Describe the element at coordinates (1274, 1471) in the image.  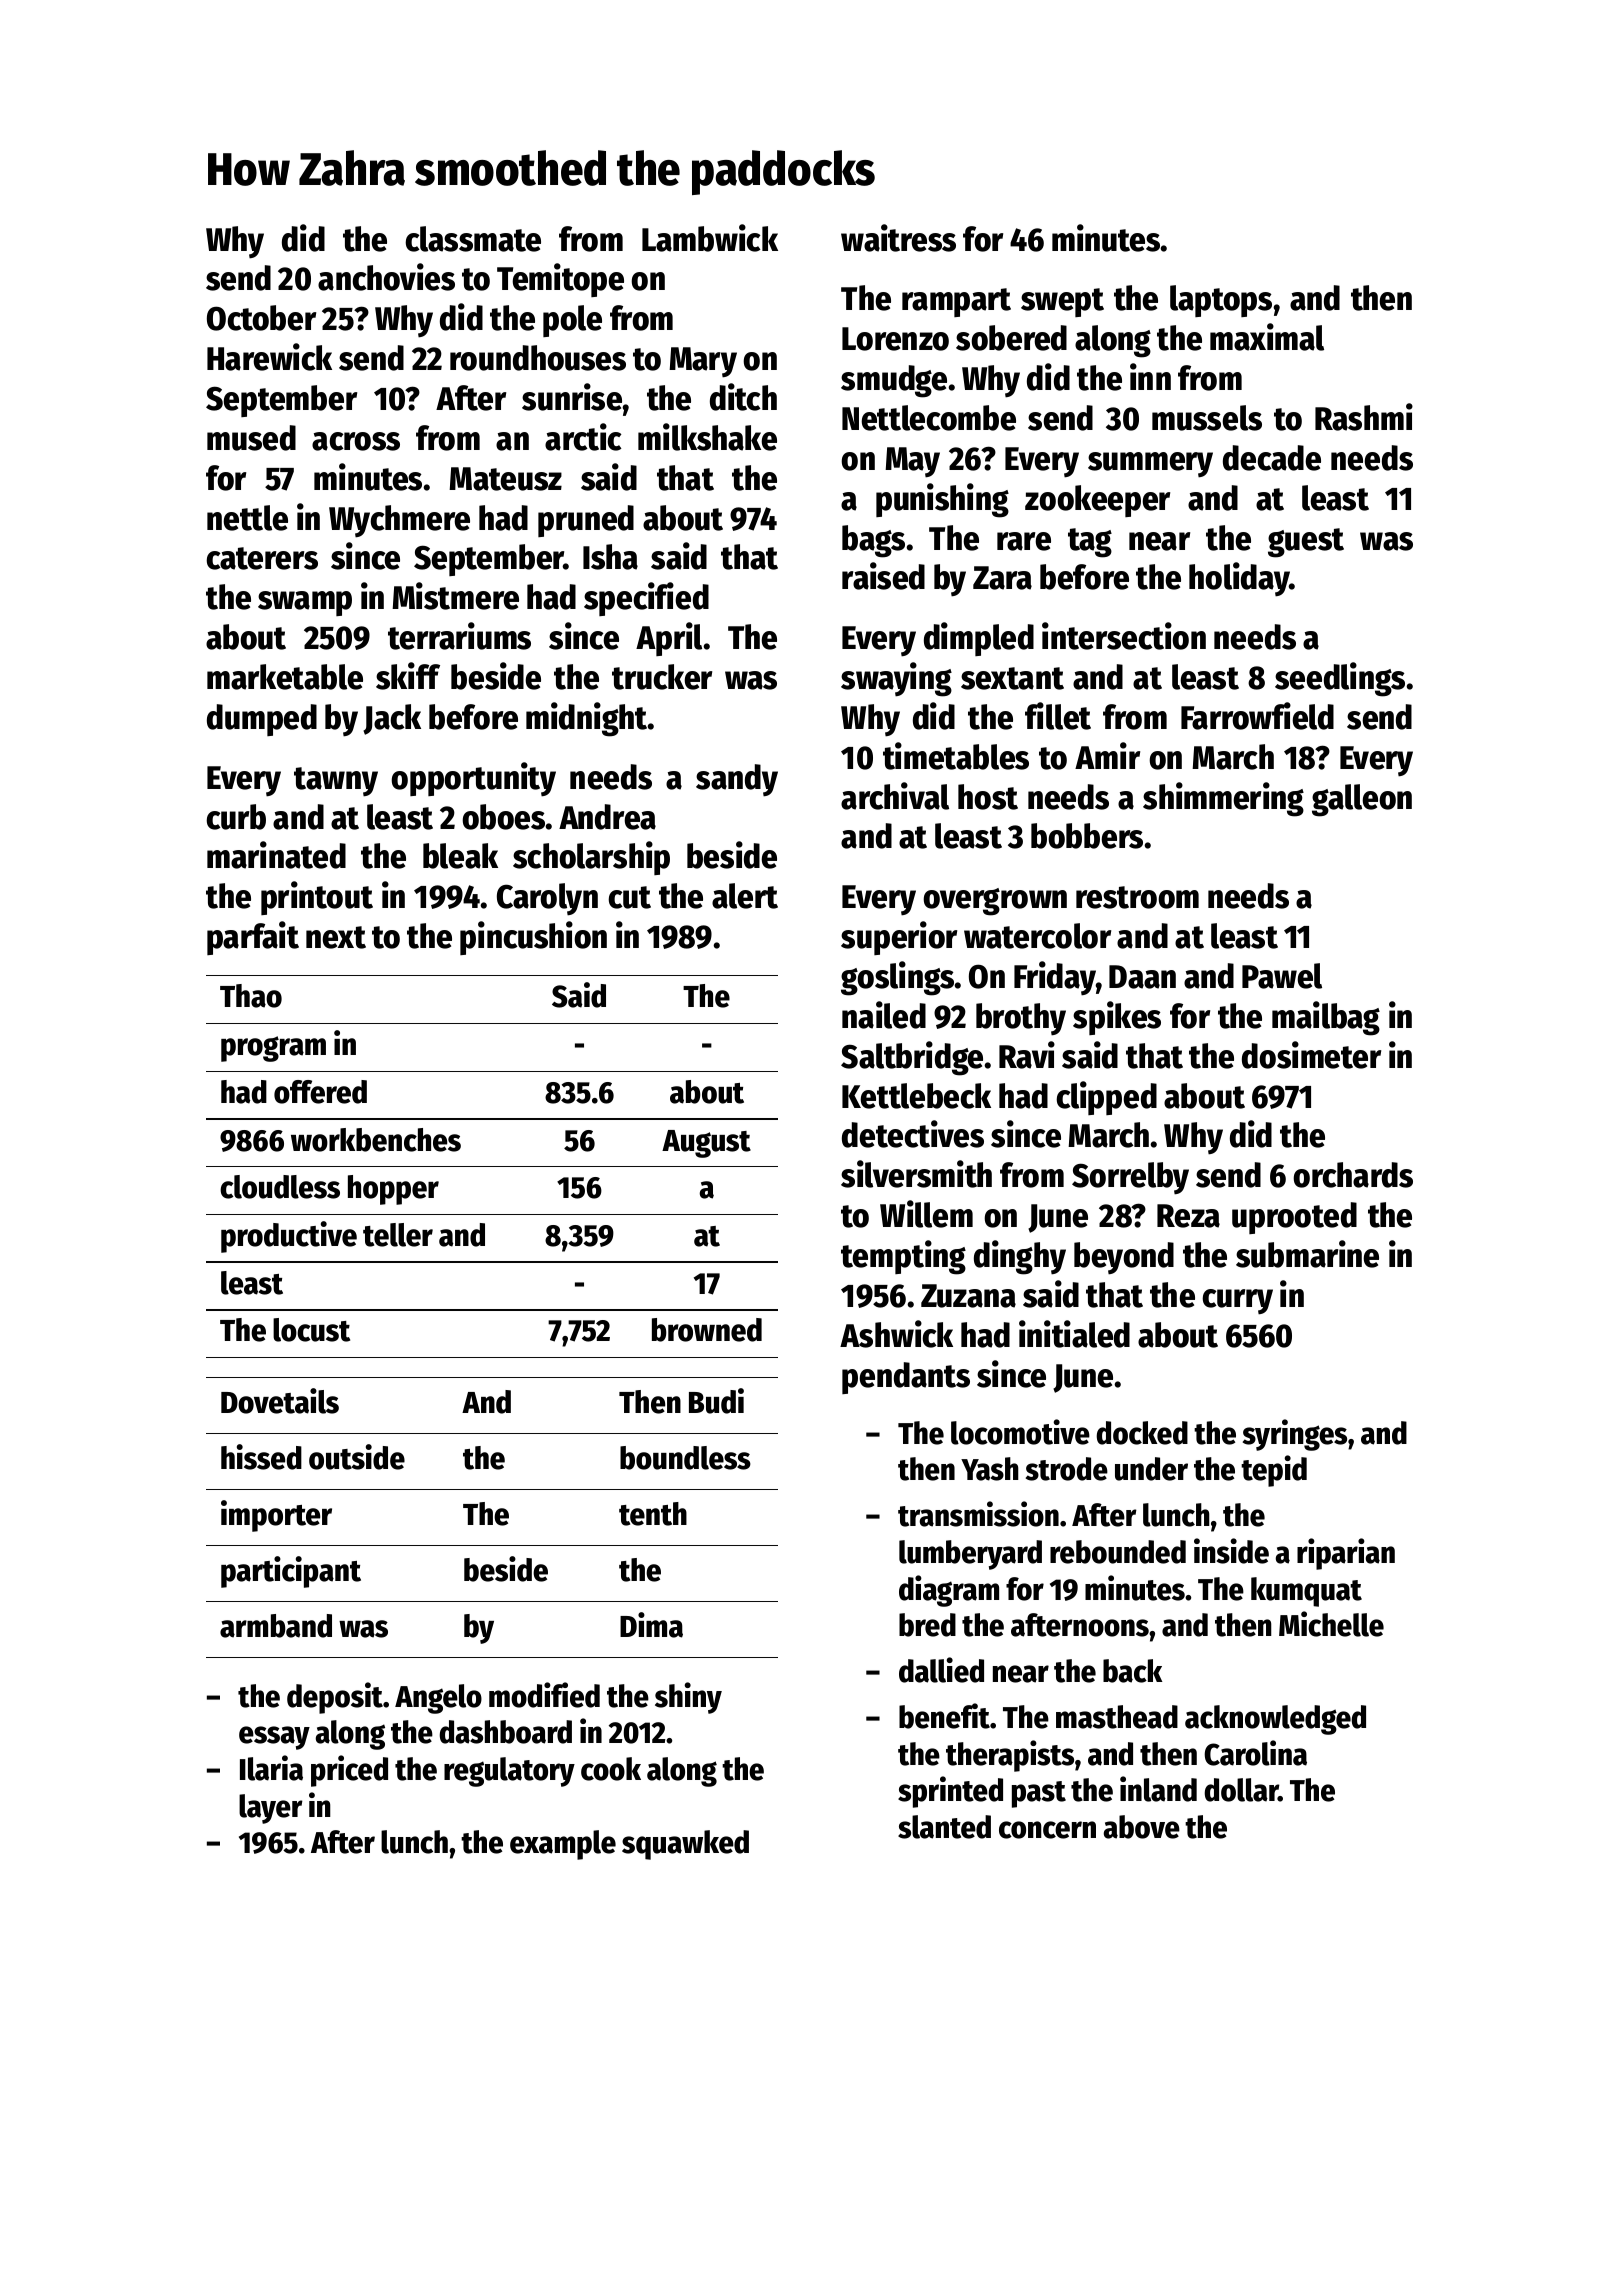
I see `tepid` at that location.
